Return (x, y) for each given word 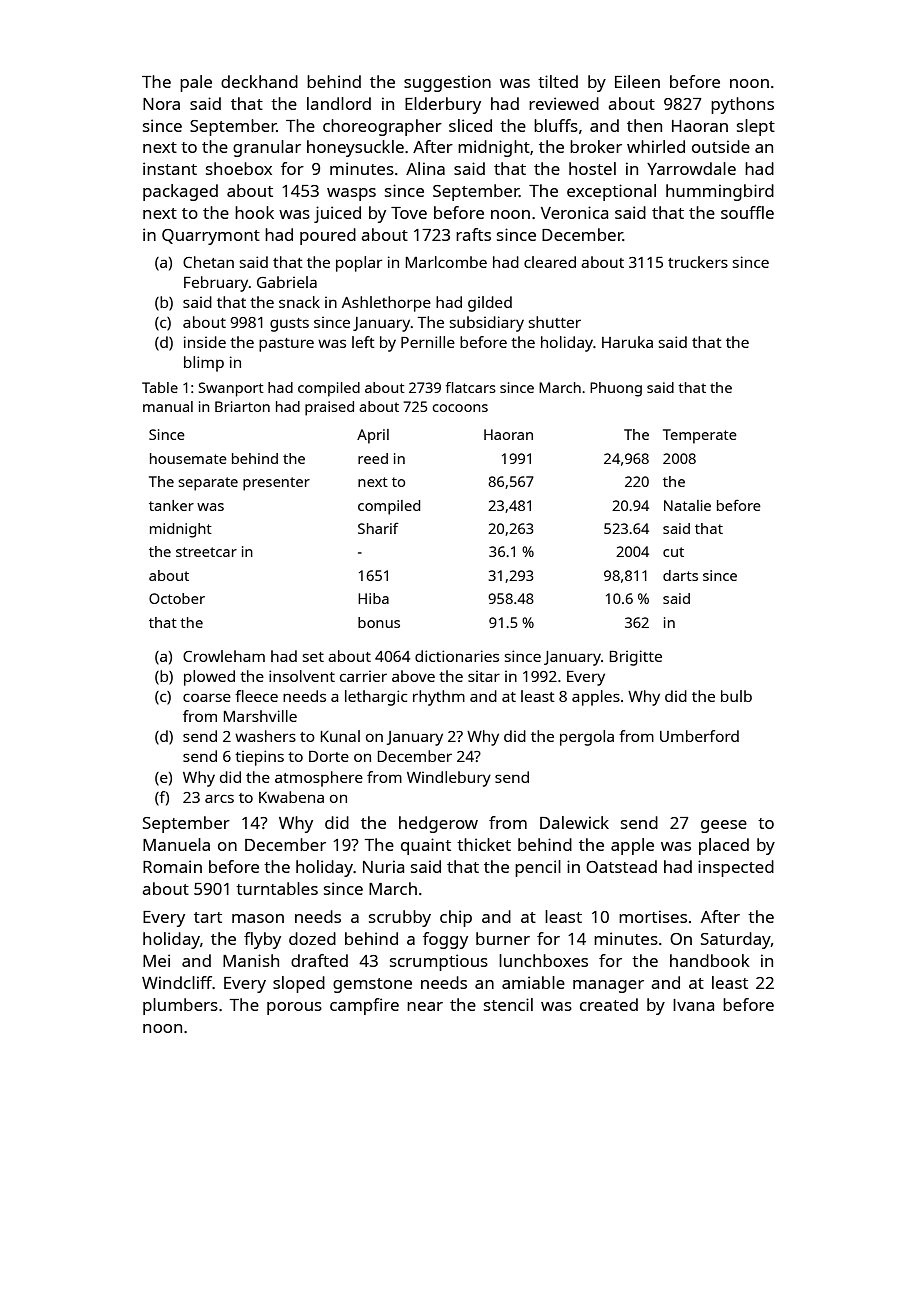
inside (205, 342)
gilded (490, 304)
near (425, 1006)
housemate (188, 458)
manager (608, 986)
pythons (742, 105)
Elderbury (443, 105)
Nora (161, 104)
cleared (550, 262)
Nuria (383, 866)
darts (680, 575)
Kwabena (291, 797)
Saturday (736, 940)
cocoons (460, 408)
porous (294, 1008)
